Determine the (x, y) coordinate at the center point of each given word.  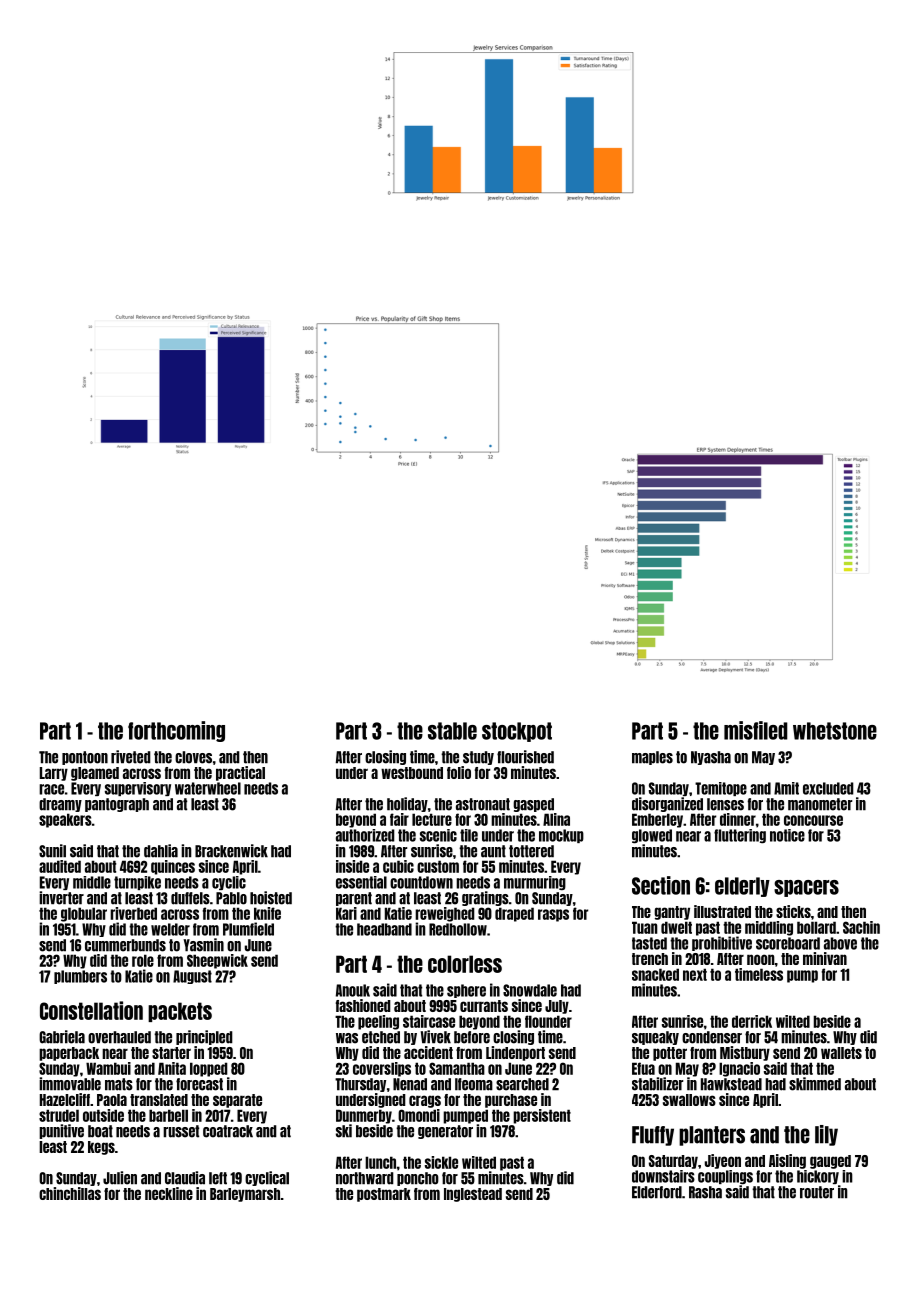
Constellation (91, 1010)
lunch (380, 1162)
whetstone (835, 731)
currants (484, 1006)
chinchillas (70, 1193)
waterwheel (208, 788)
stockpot (517, 732)
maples (652, 758)
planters (712, 1136)
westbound (412, 773)
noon (761, 959)
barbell (168, 1115)
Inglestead (473, 1195)
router (817, 1192)
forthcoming (176, 731)
